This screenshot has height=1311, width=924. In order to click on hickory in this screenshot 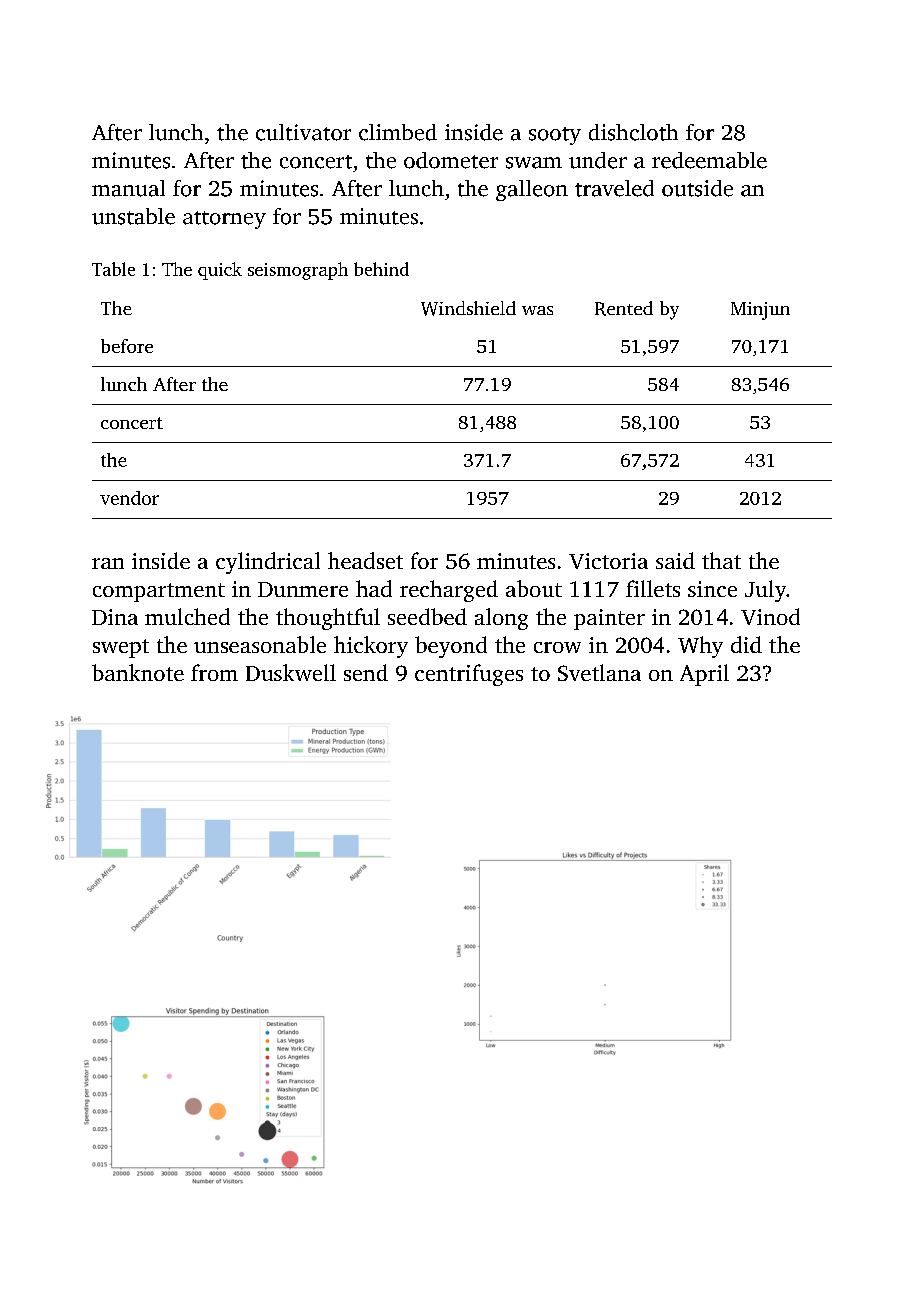, I will do `click(371, 647)`.
